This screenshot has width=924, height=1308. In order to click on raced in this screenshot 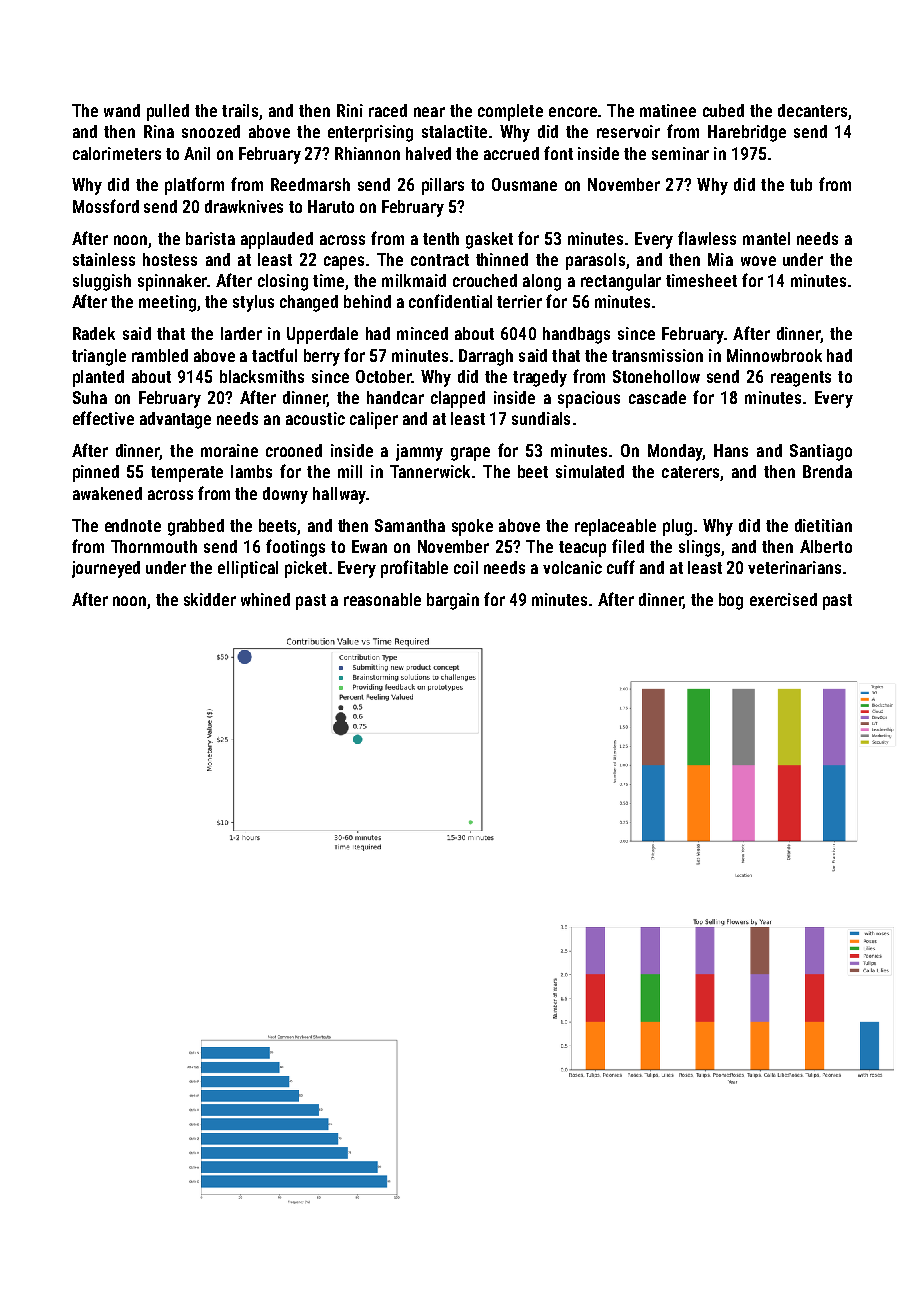, I will do `click(388, 110)`.
